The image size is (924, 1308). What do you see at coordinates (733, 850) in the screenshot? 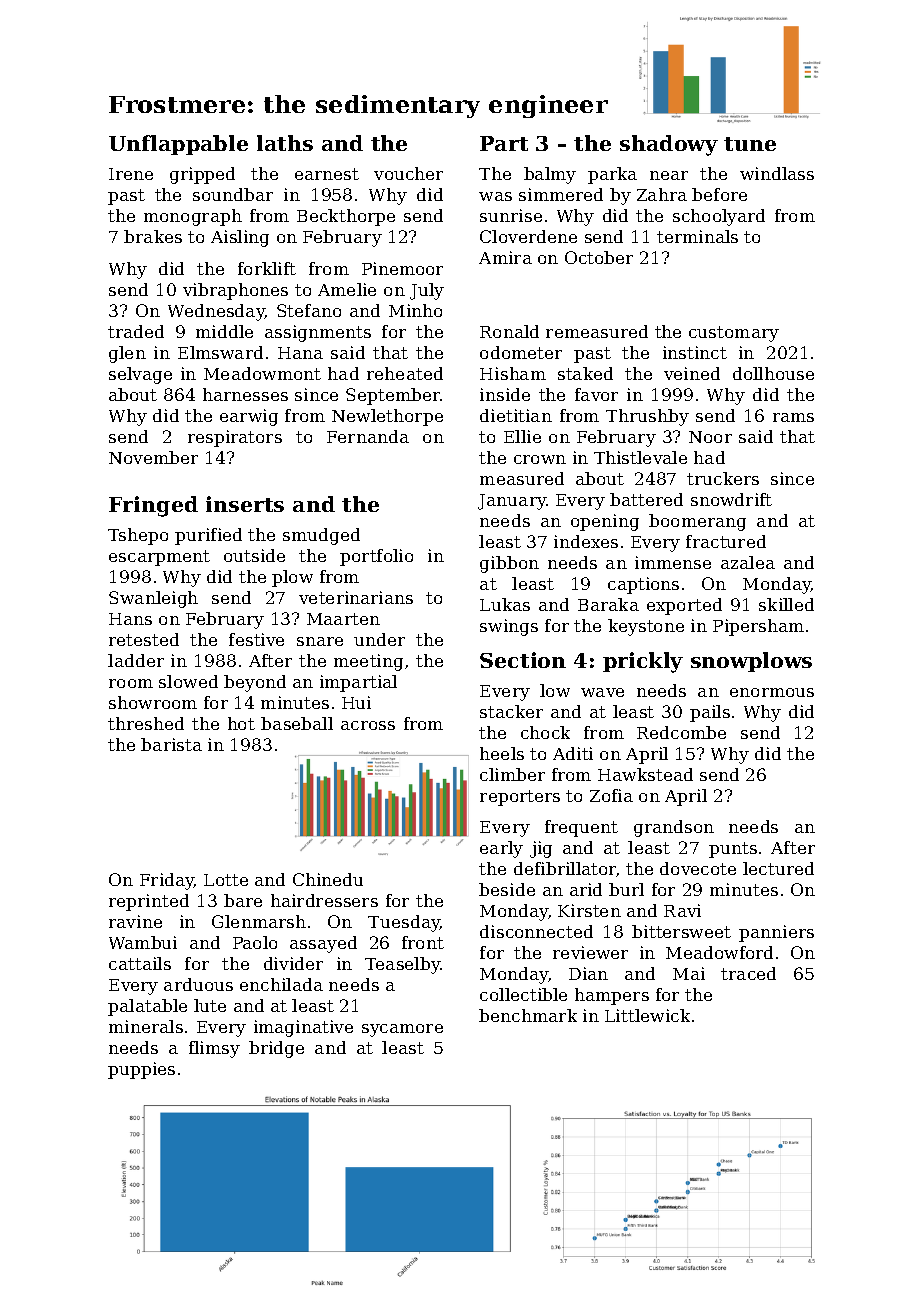
I see `punts` at bounding box center [733, 850].
